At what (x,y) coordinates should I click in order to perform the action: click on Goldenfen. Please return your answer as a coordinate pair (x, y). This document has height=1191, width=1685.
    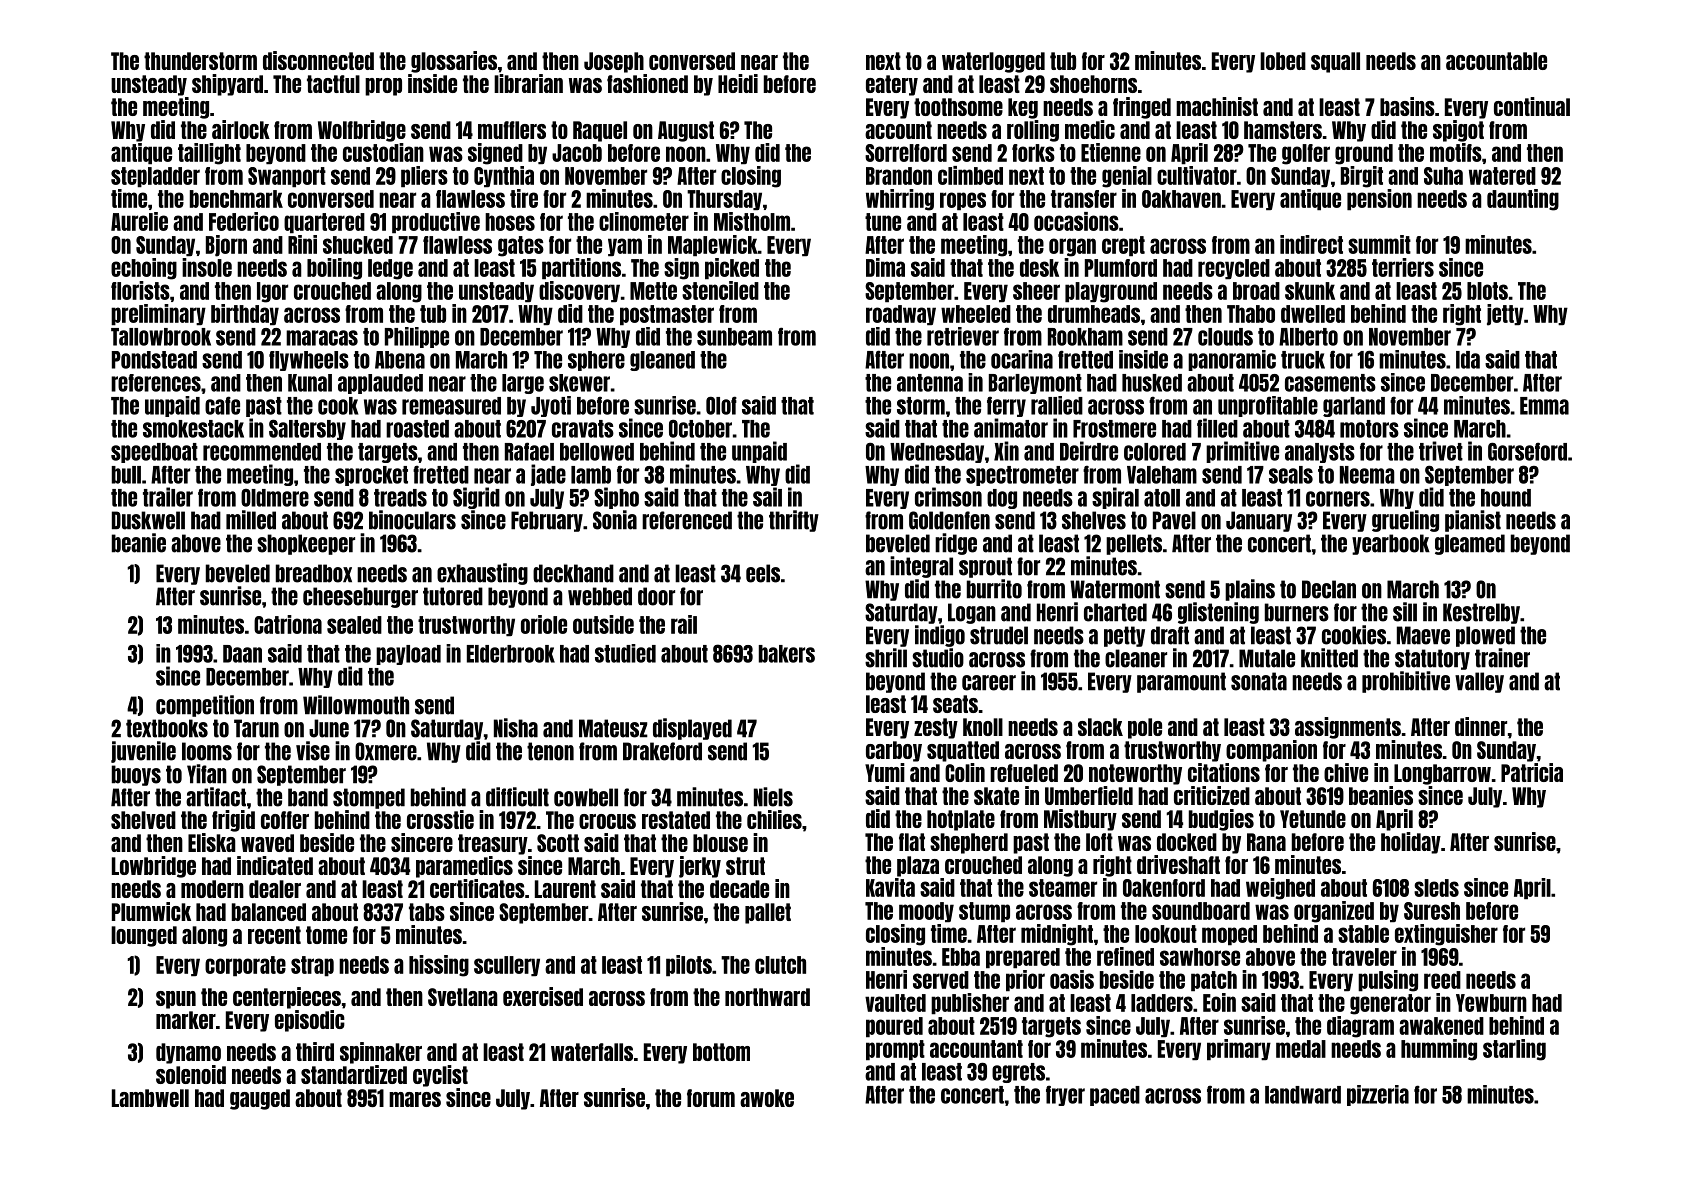
    Looking at the image, I should click on (949, 520).
